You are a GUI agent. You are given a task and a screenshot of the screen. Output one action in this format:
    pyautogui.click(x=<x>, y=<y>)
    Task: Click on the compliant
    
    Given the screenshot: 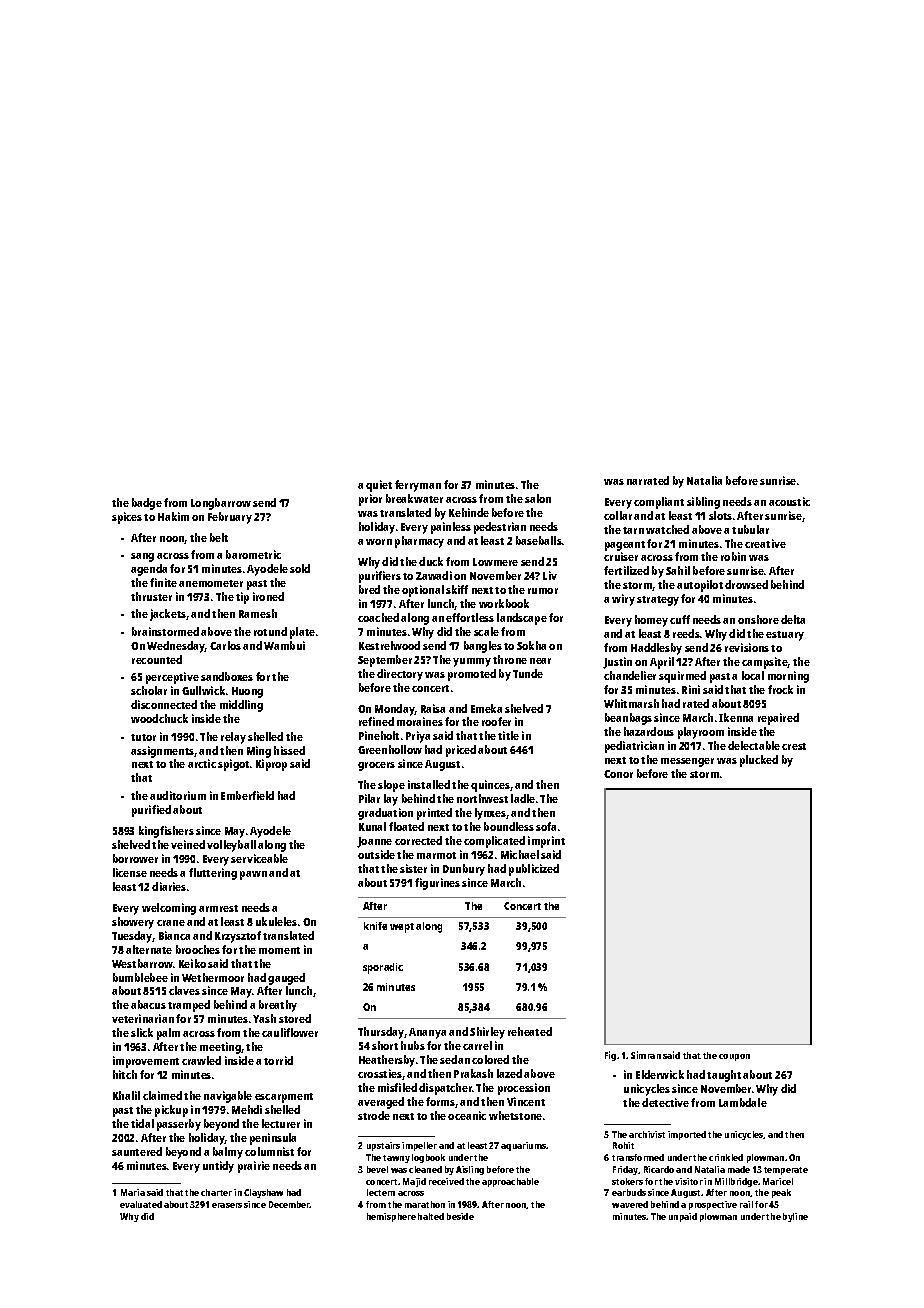 What is the action you would take?
    pyautogui.click(x=659, y=503)
